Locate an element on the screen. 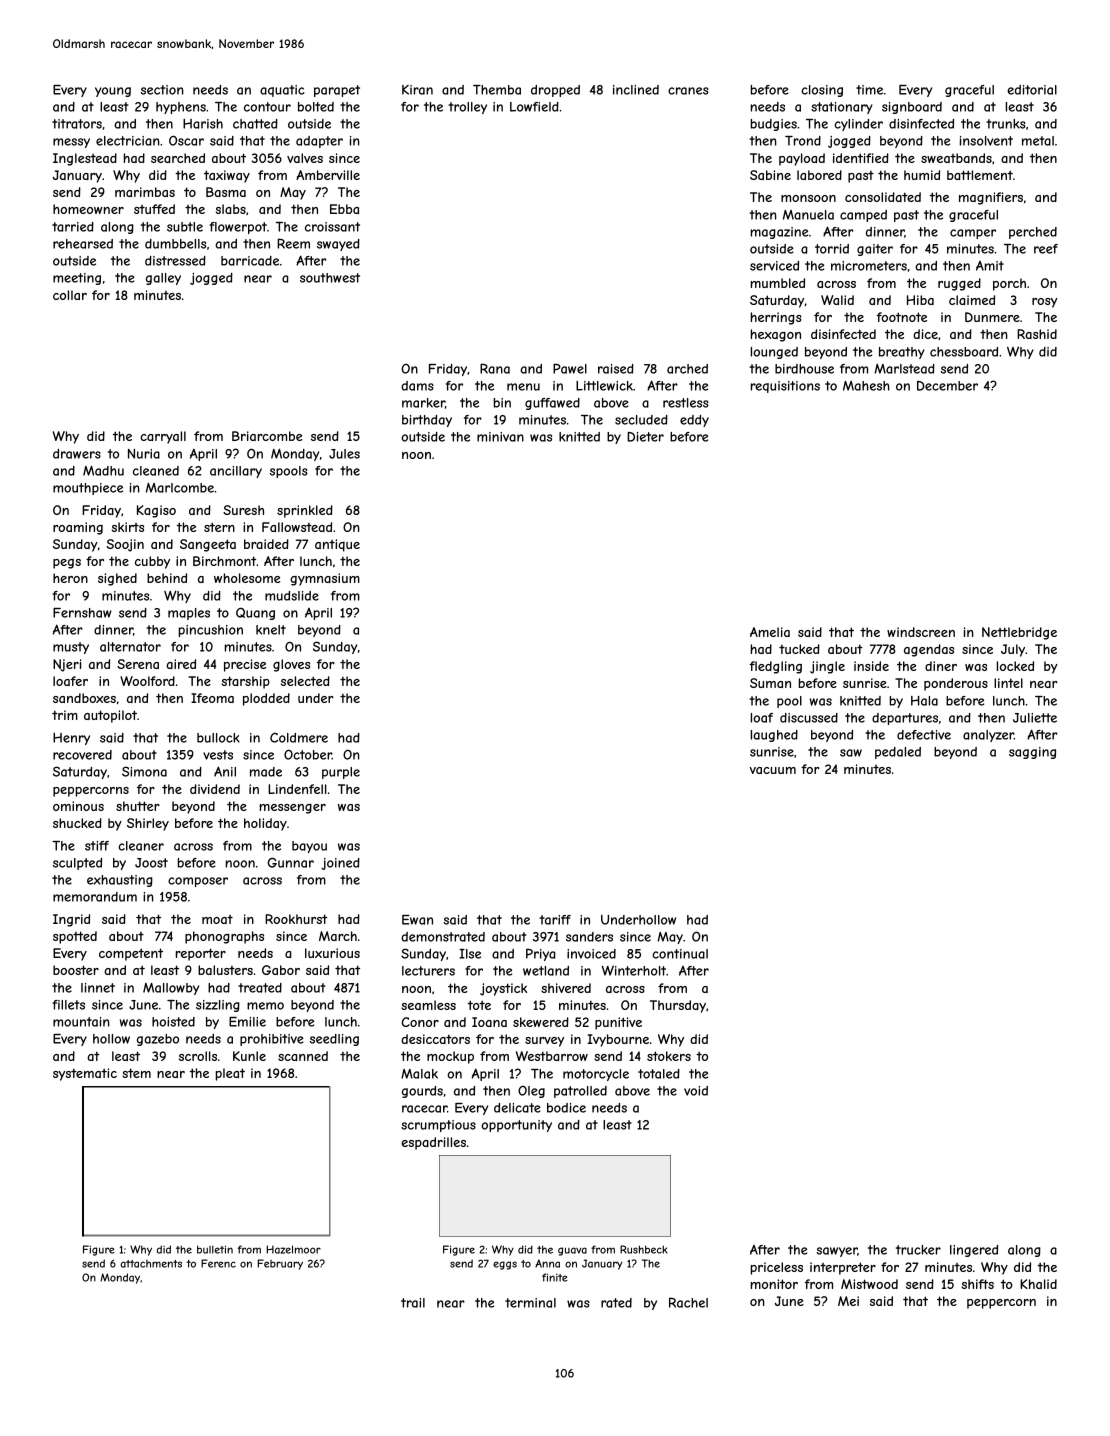  Ebba is located at coordinates (344, 209).
